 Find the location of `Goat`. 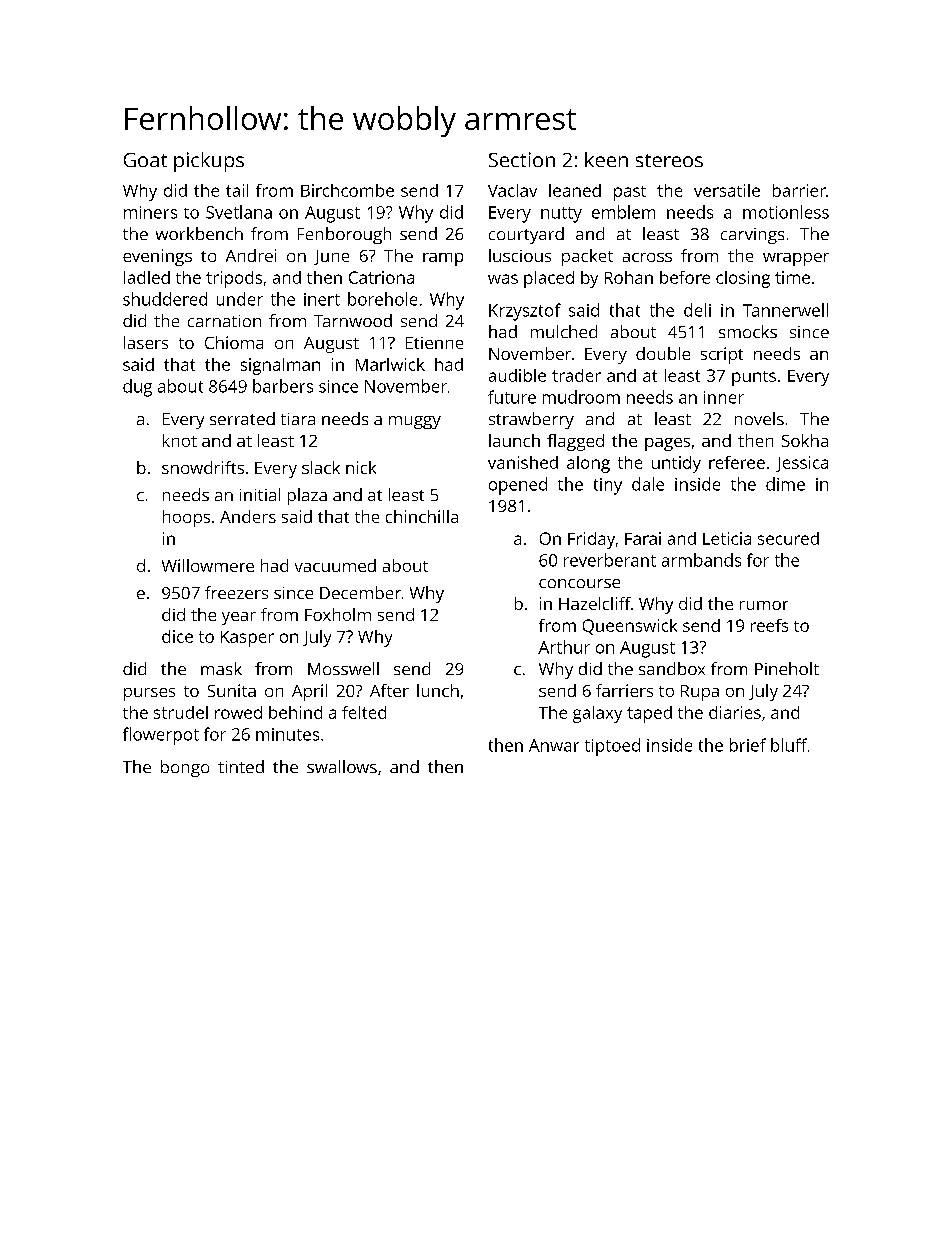

Goat is located at coordinates (145, 160).
